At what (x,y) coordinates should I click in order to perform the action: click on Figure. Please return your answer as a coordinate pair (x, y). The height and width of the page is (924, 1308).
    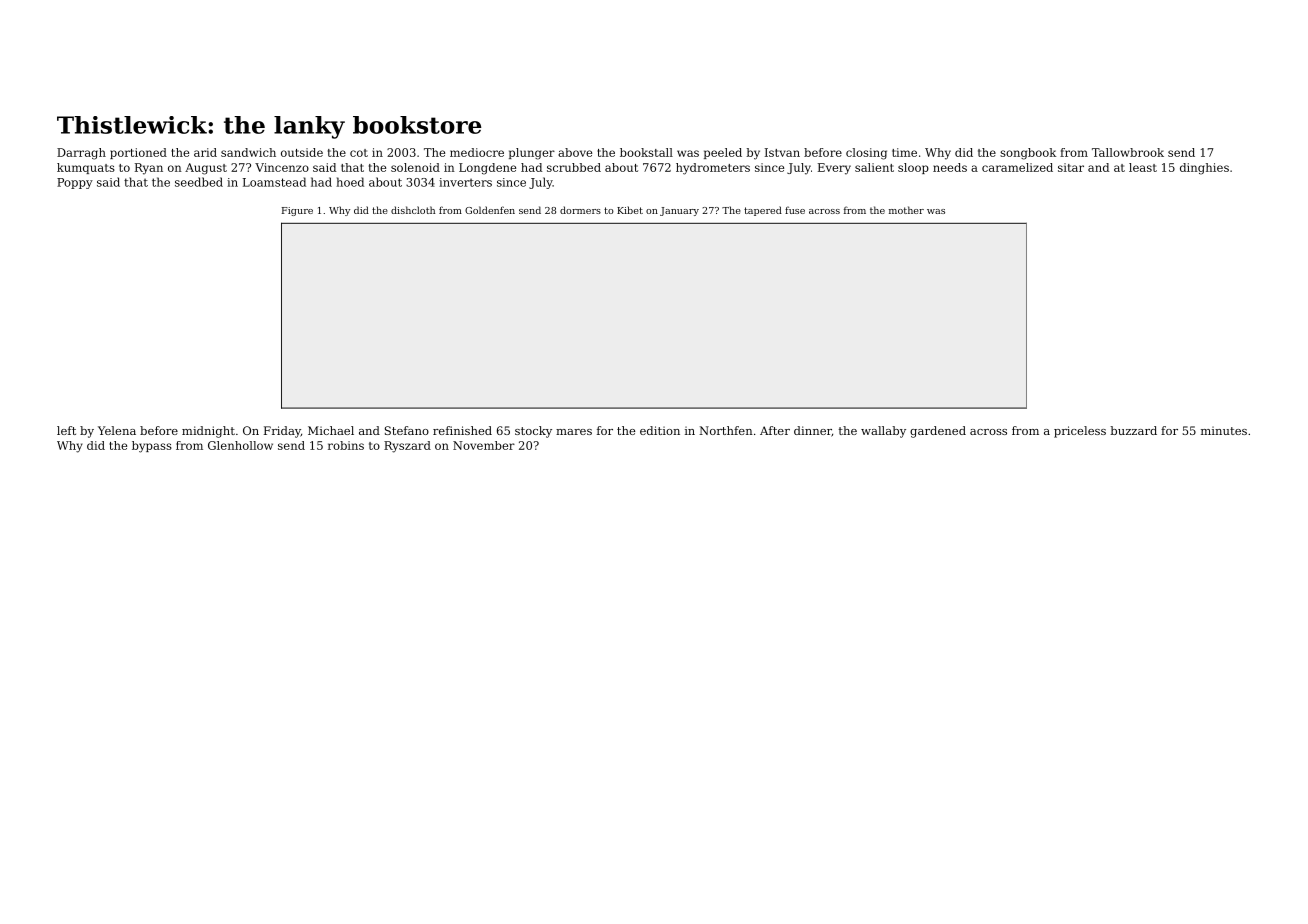
    Looking at the image, I should click on (297, 211).
